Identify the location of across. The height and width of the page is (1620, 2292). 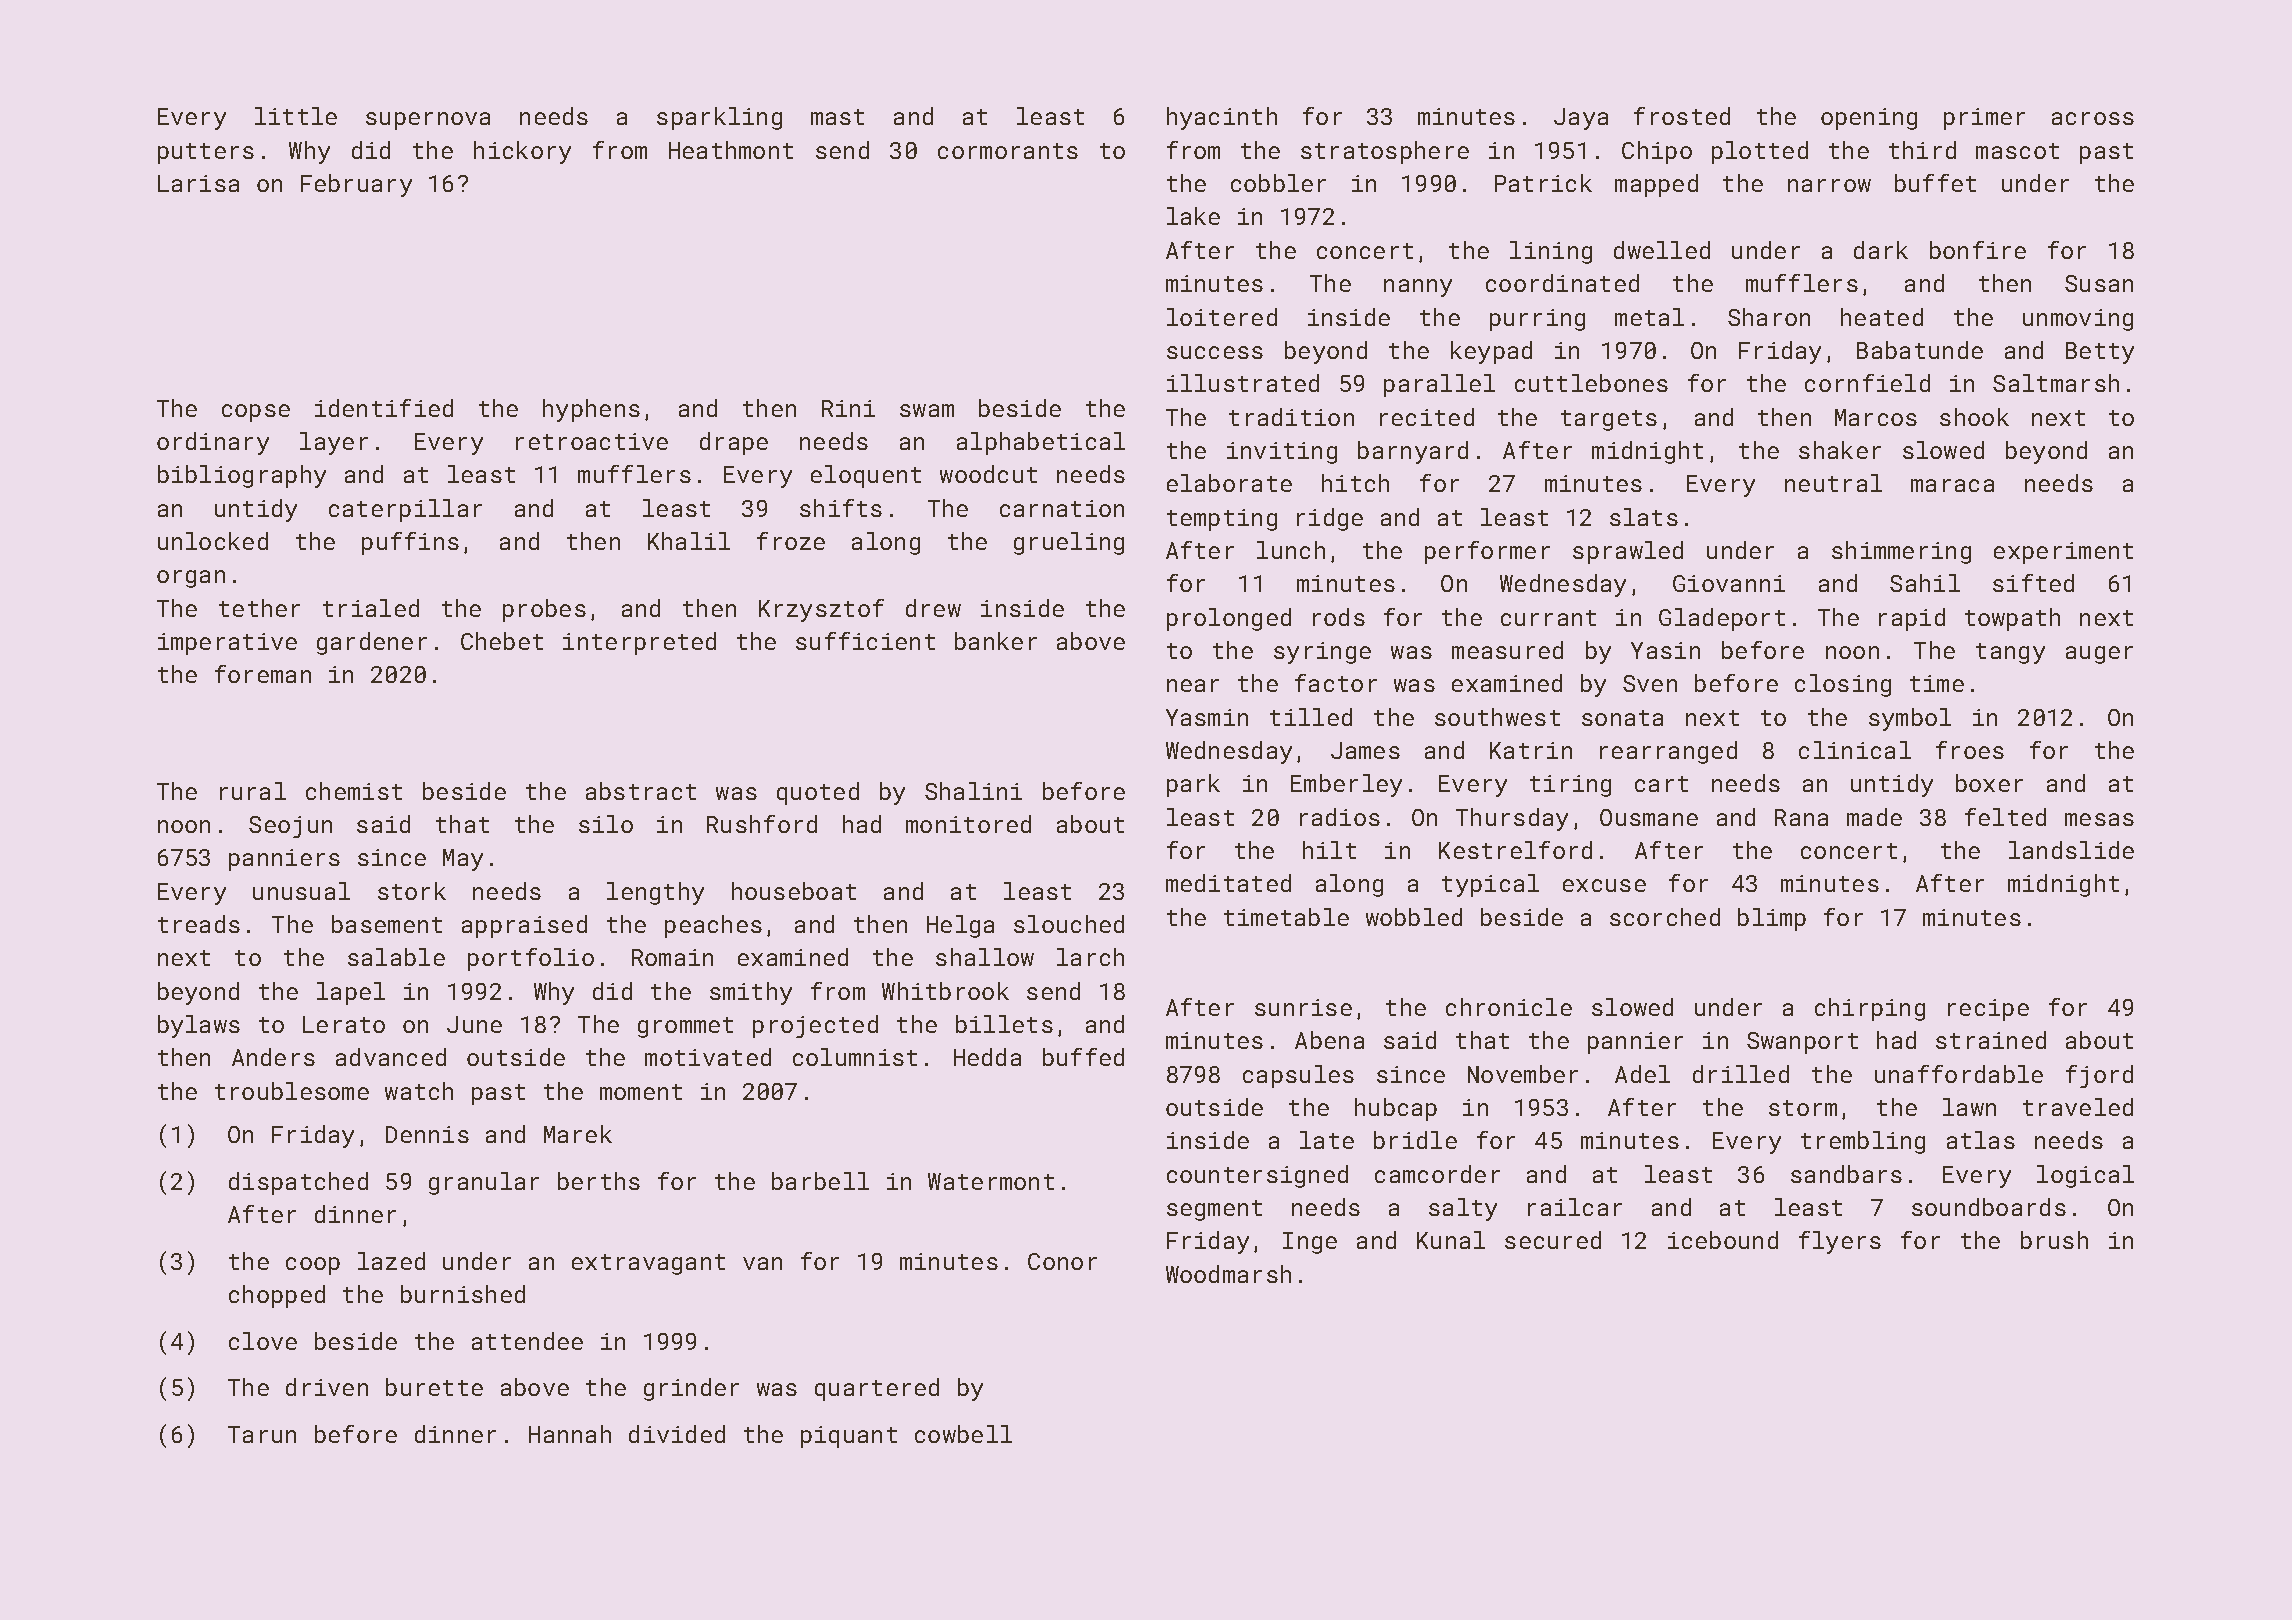
(2093, 118).
